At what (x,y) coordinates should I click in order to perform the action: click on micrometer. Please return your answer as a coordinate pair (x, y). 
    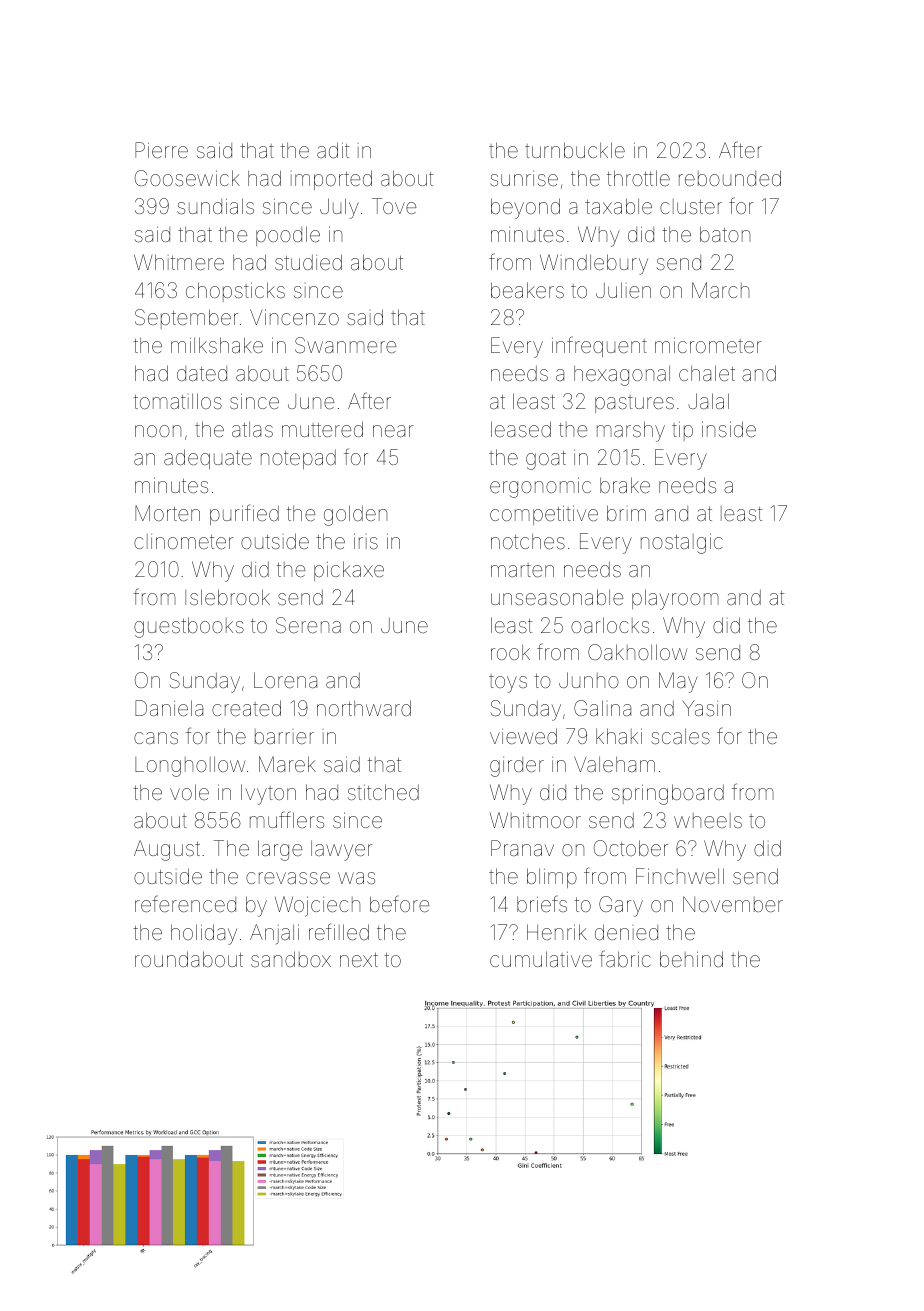
    Looking at the image, I should click on (708, 345).
